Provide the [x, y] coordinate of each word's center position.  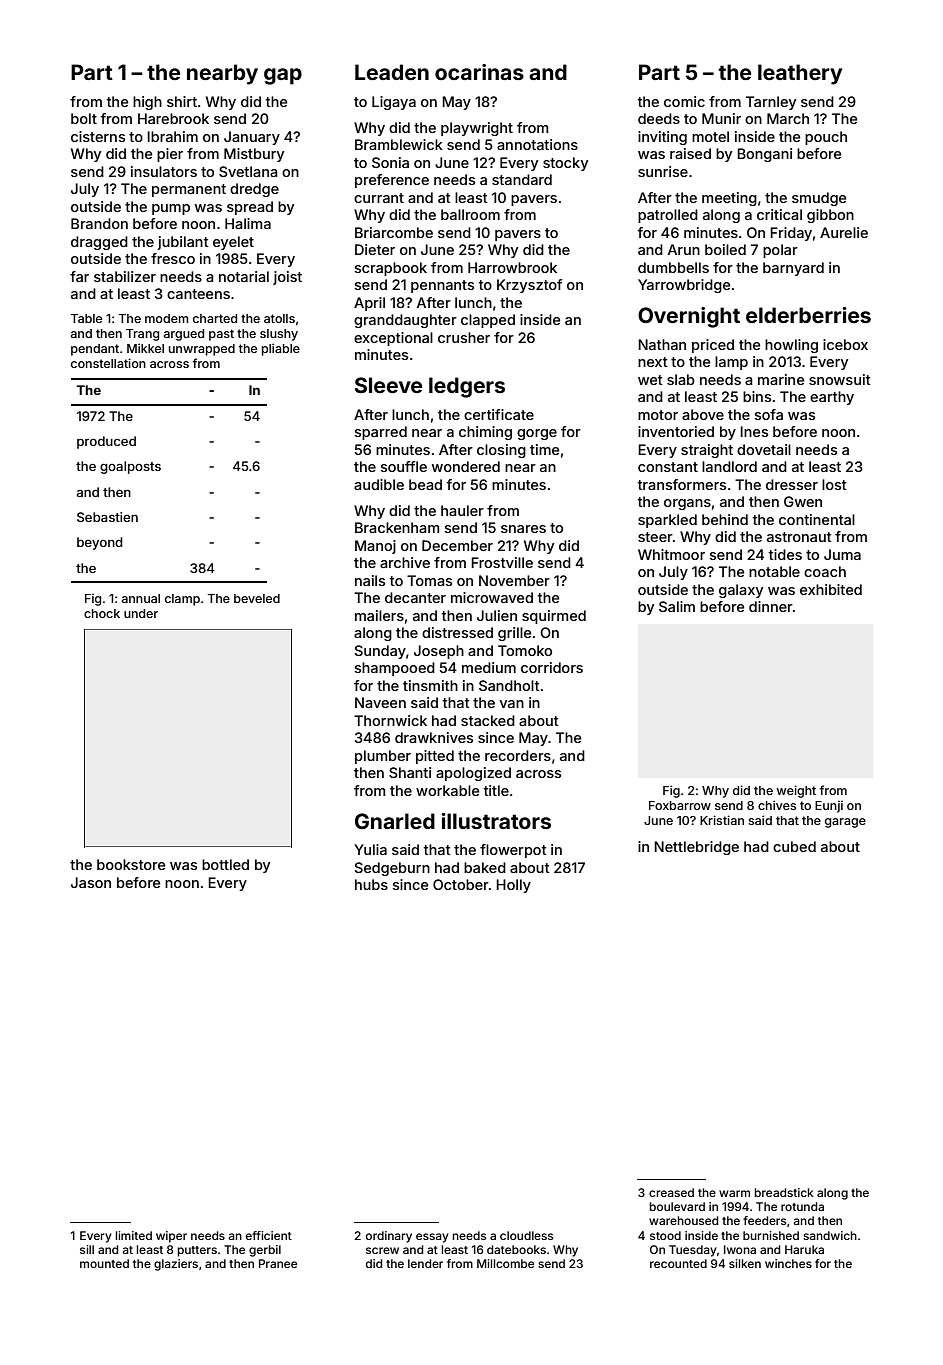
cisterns [98, 136]
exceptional [393, 339]
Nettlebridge [696, 848]
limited [134, 1235]
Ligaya [394, 103]
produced [106, 442]
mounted [104, 1263]
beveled [257, 598]
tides [785, 554]
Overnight [689, 317]
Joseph [439, 652]
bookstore [131, 864]
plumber [383, 757]
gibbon [830, 216]
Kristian [722, 820]
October [461, 884]
